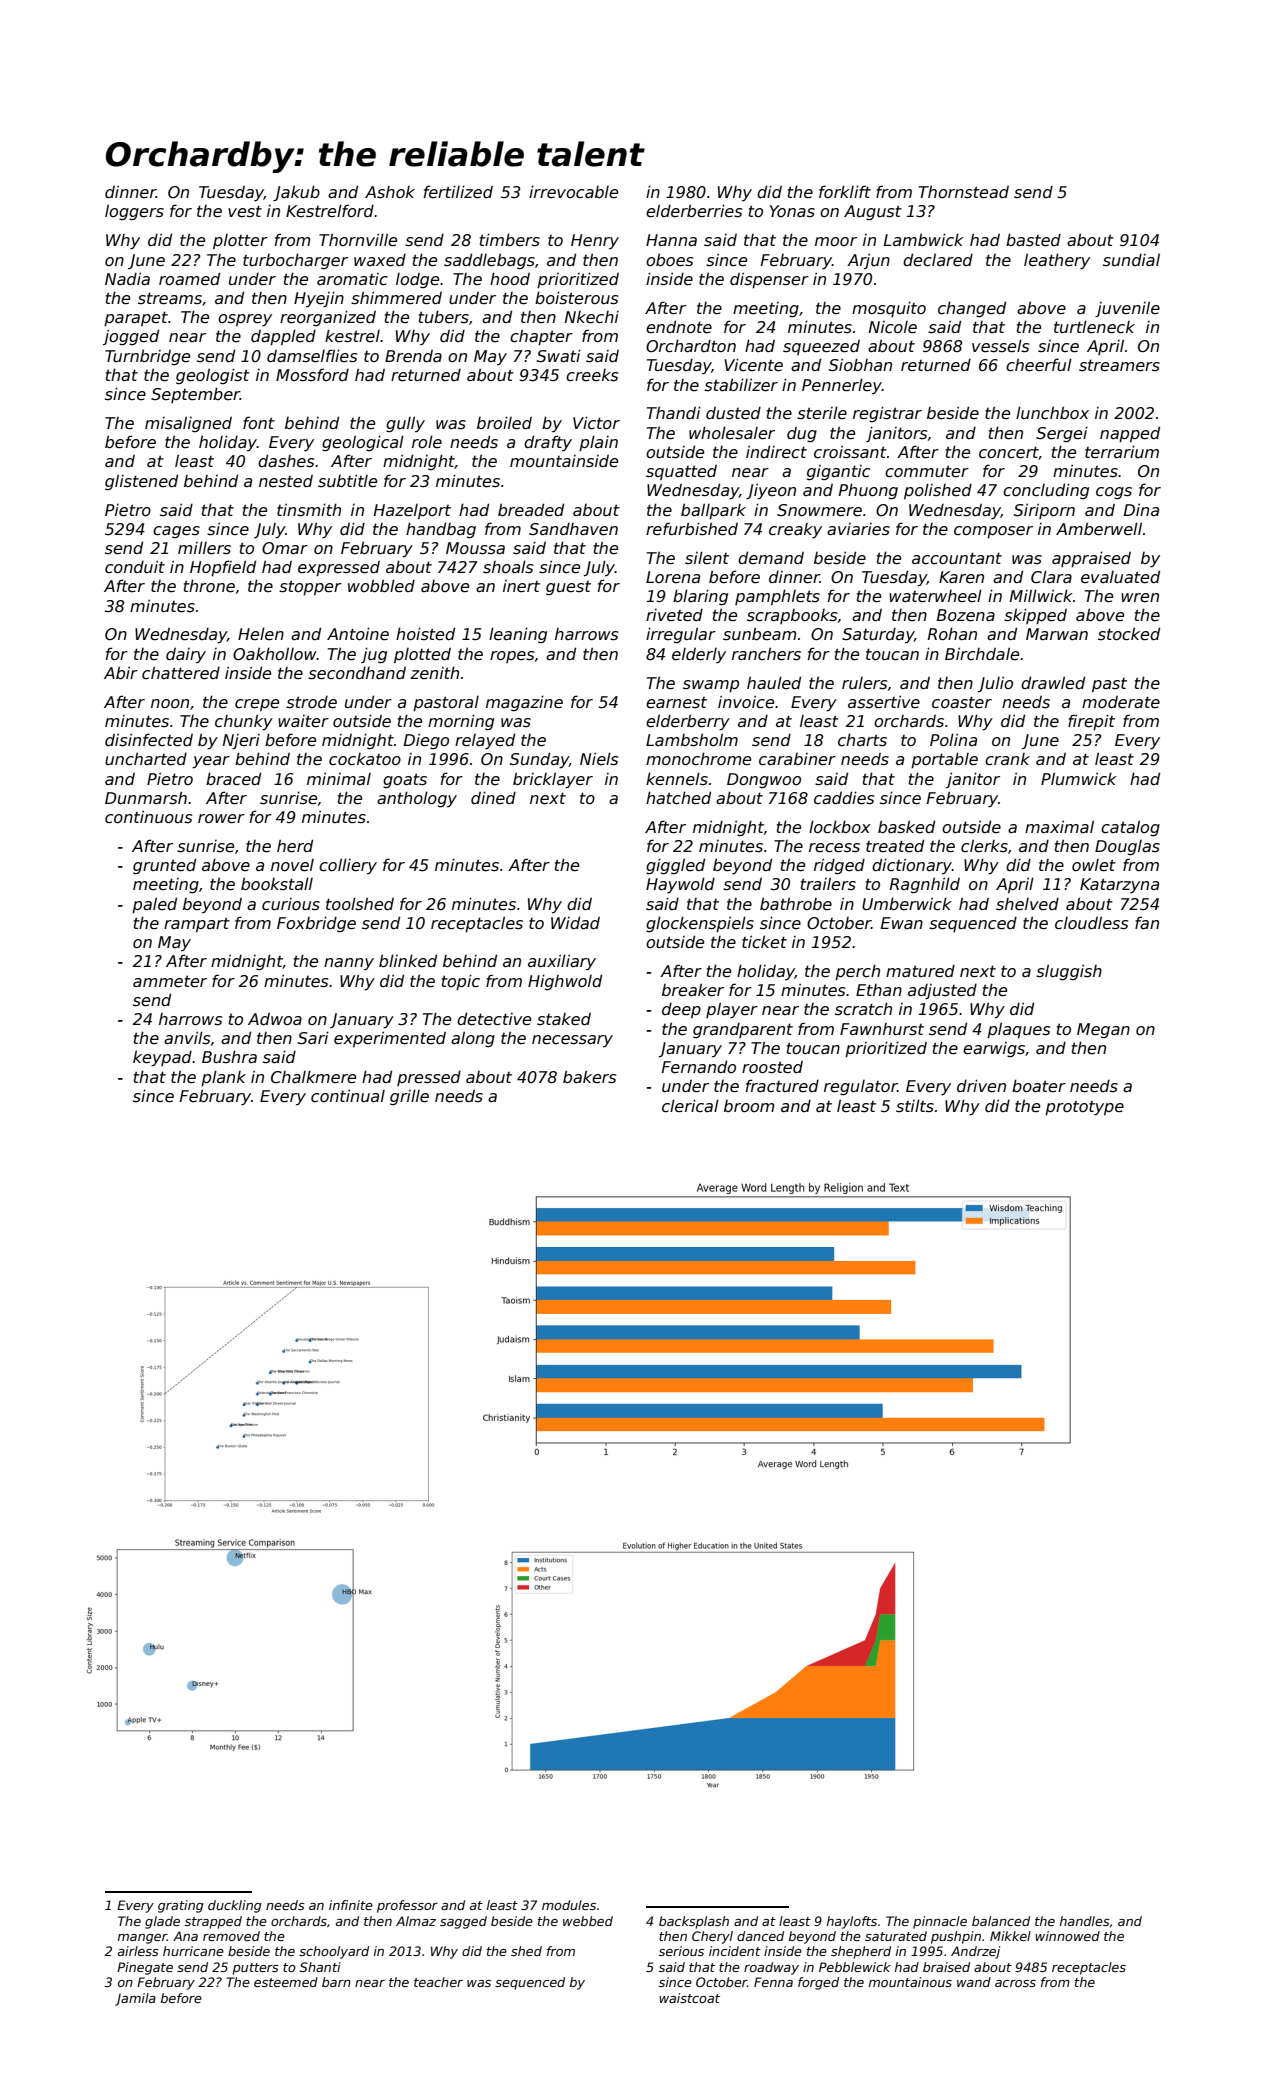 This document has height=2084, width=1265. What do you see at coordinates (149, 817) in the document?
I see `continuous` at bounding box center [149, 817].
